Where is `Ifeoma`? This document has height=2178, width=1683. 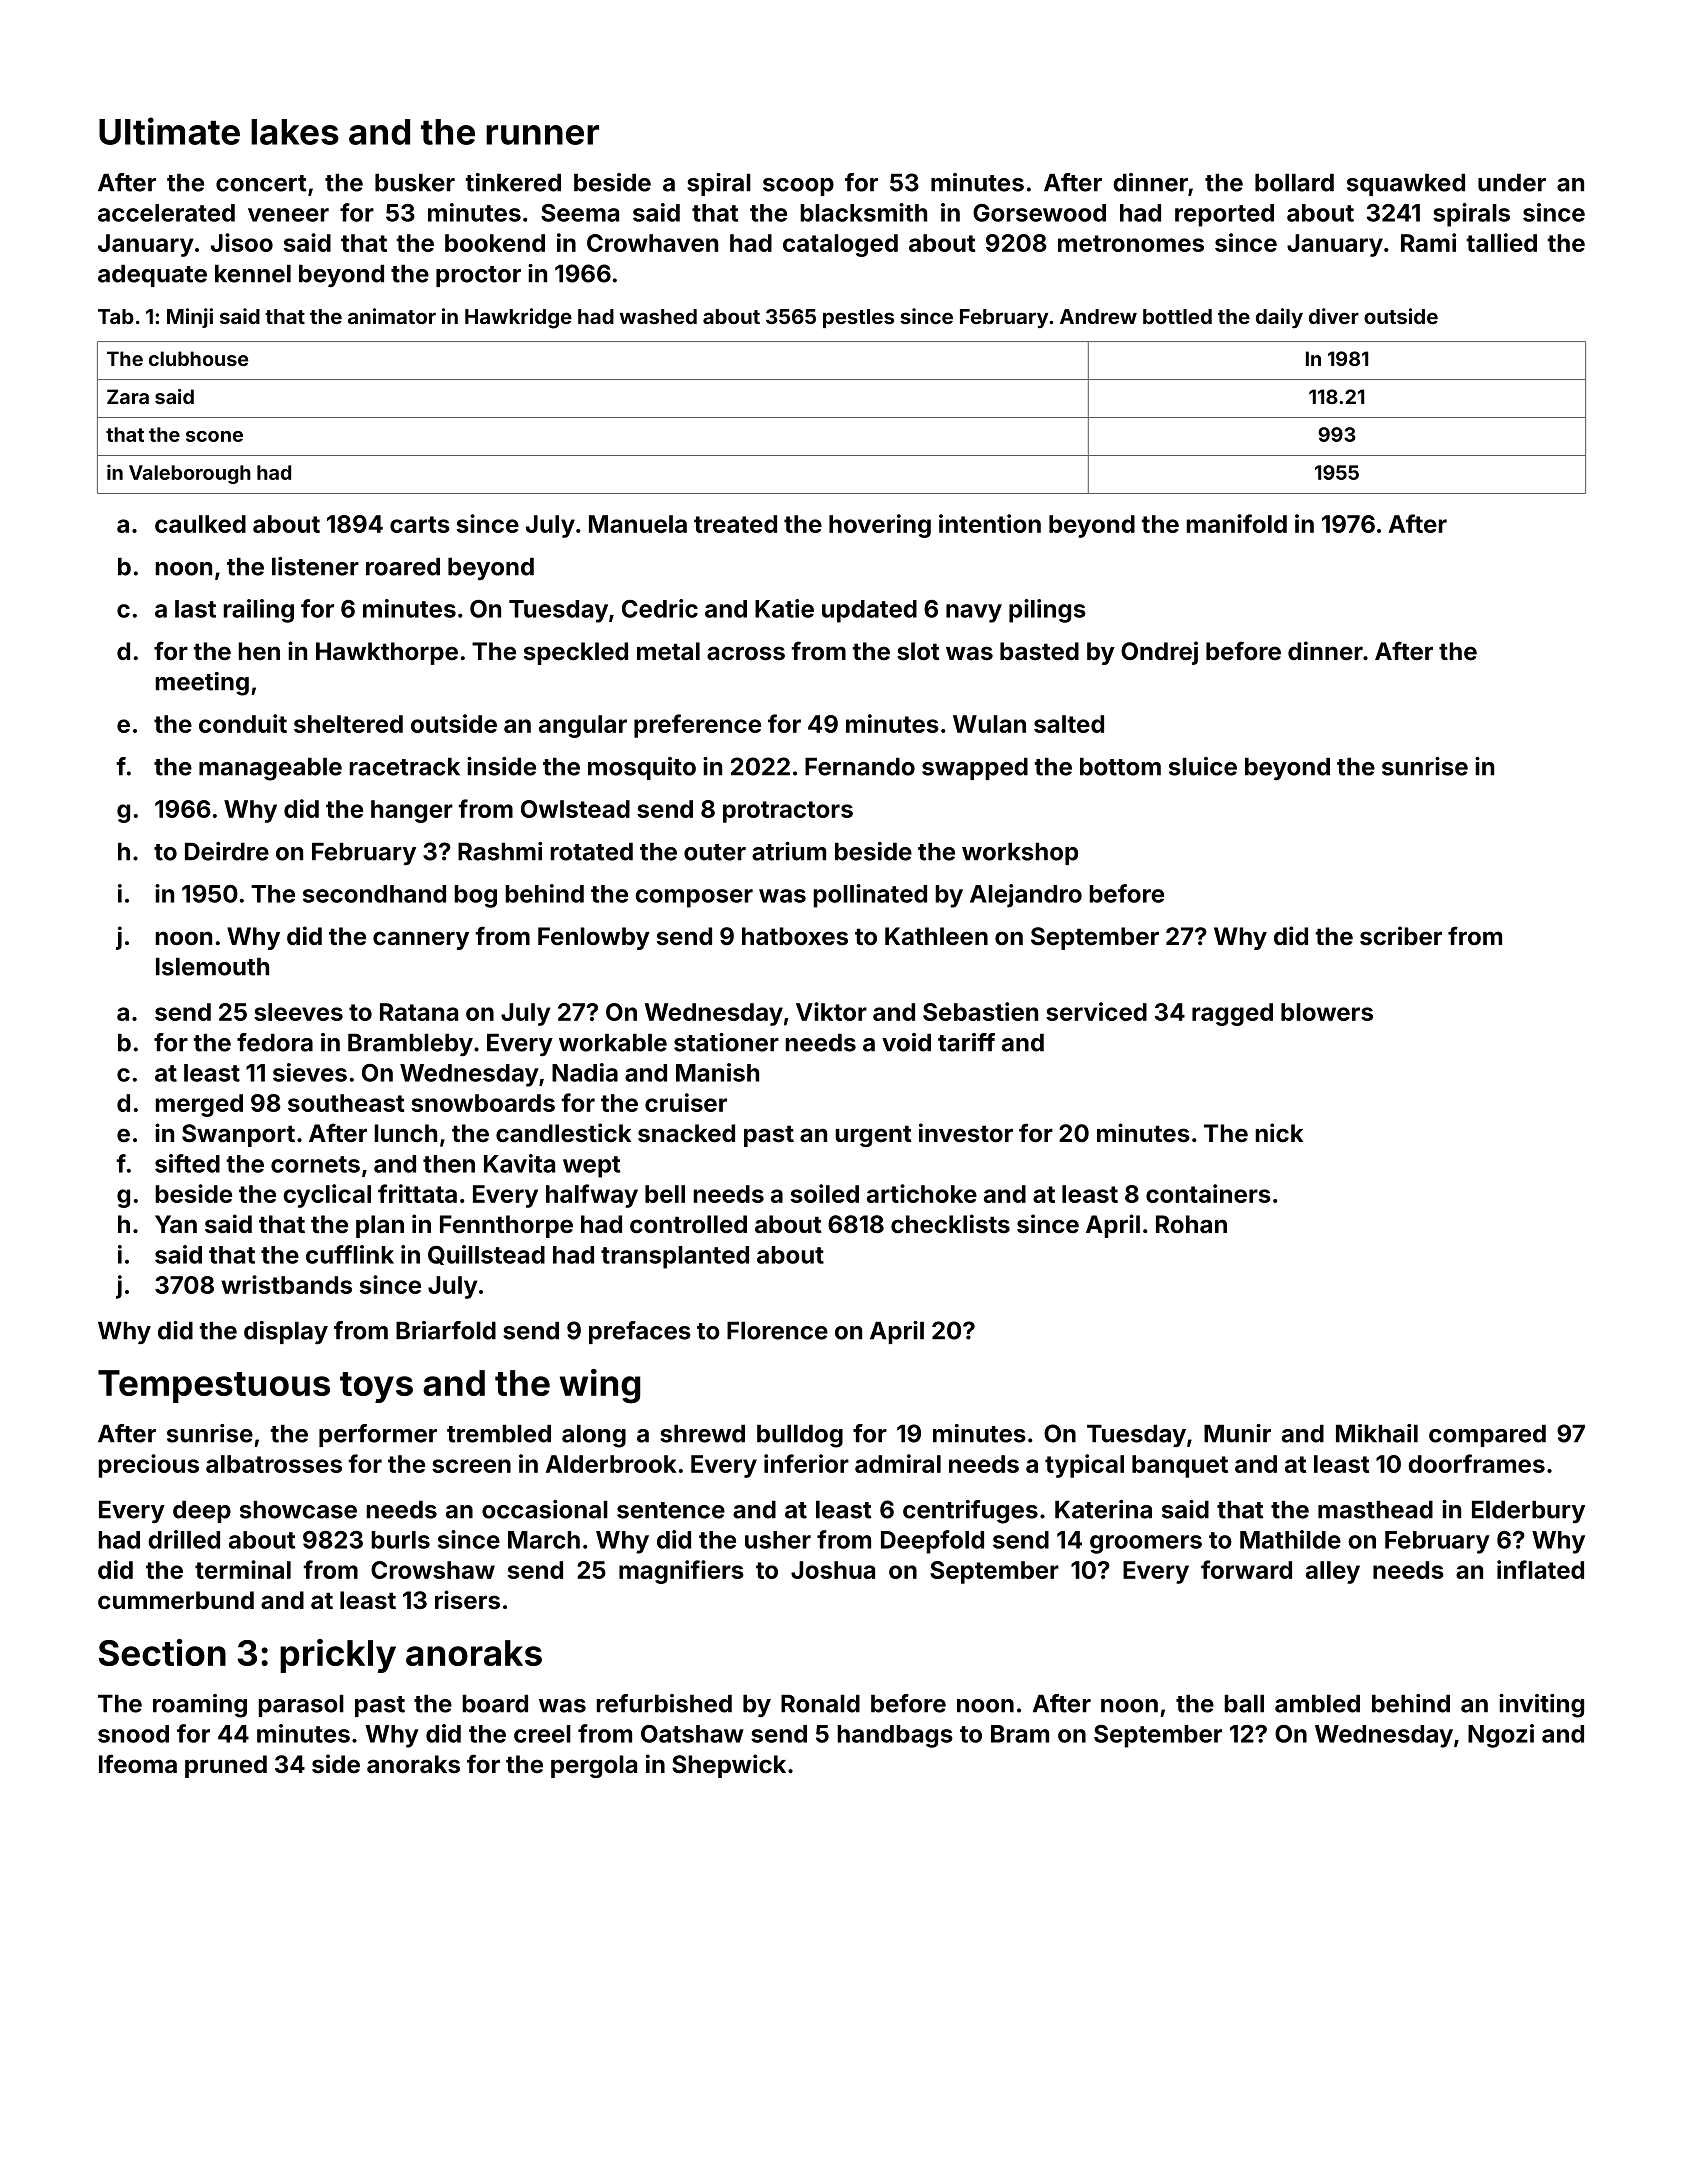 Ifeoma is located at coordinates (138, 1764).
